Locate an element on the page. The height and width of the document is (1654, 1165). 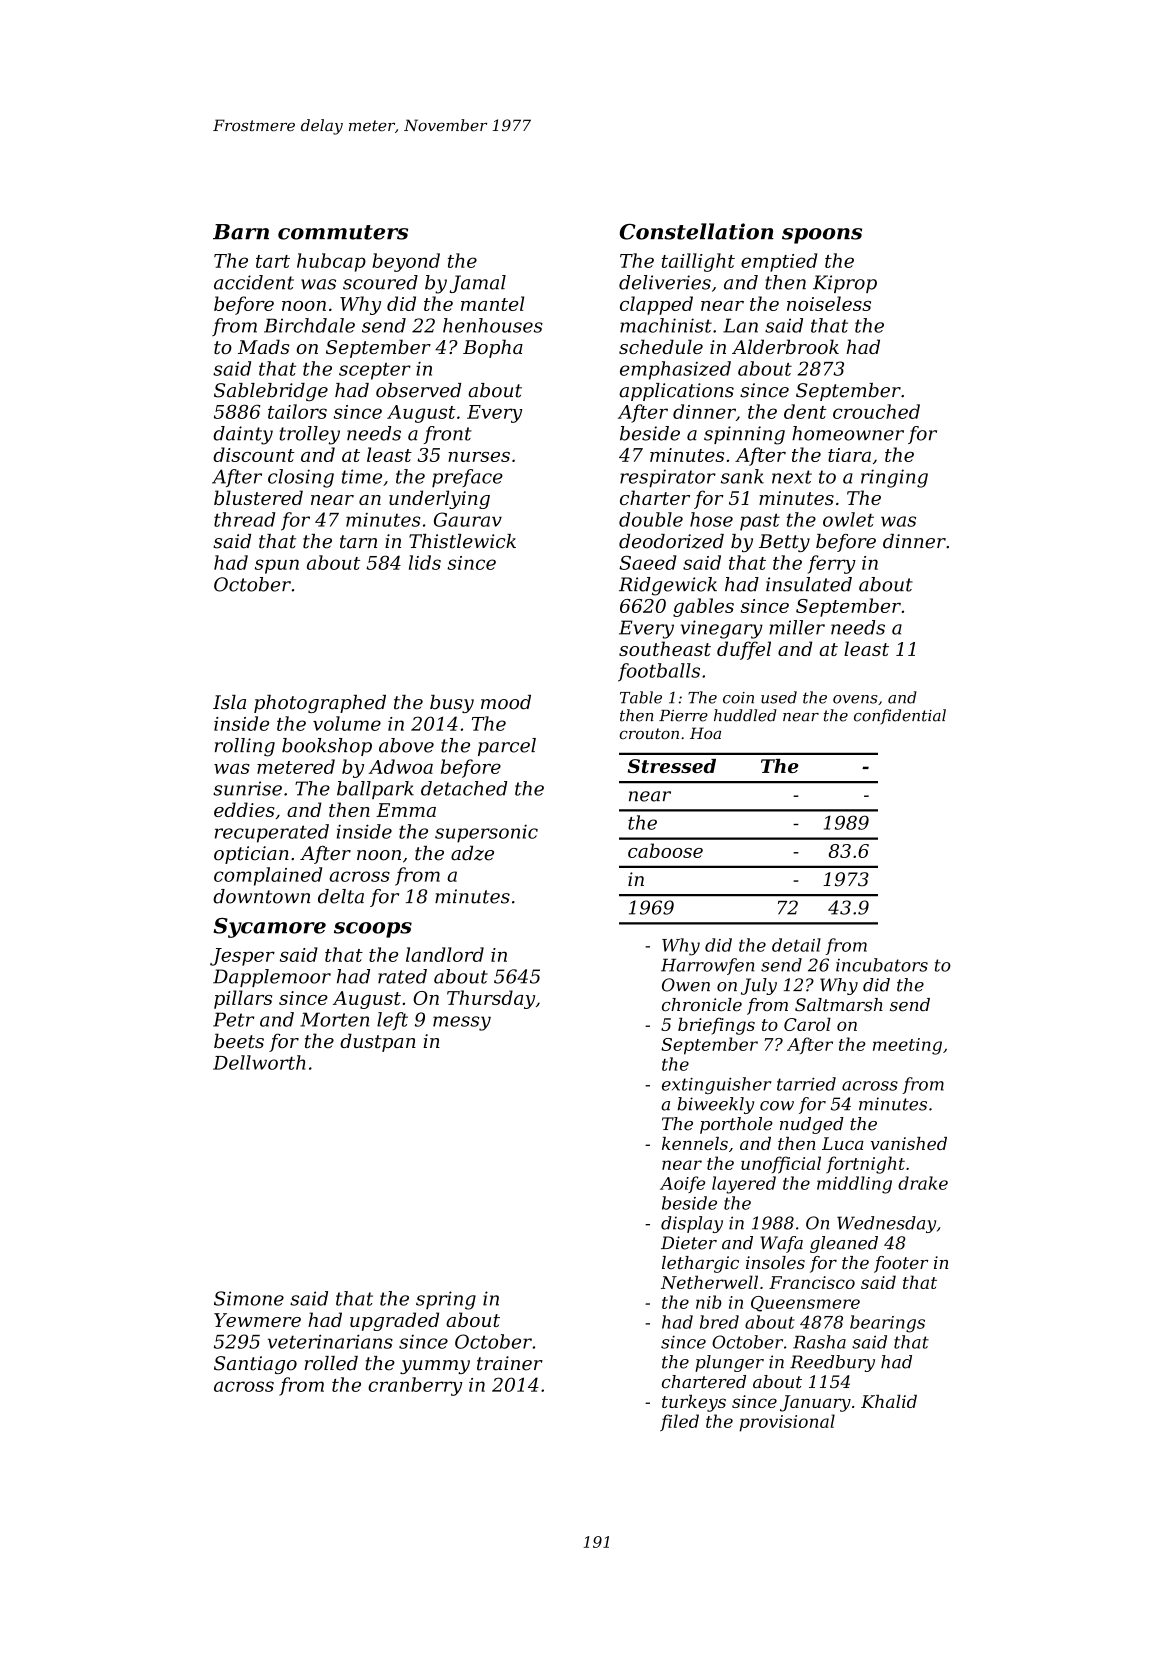
Jamal is located at coordinates (478, 284).
